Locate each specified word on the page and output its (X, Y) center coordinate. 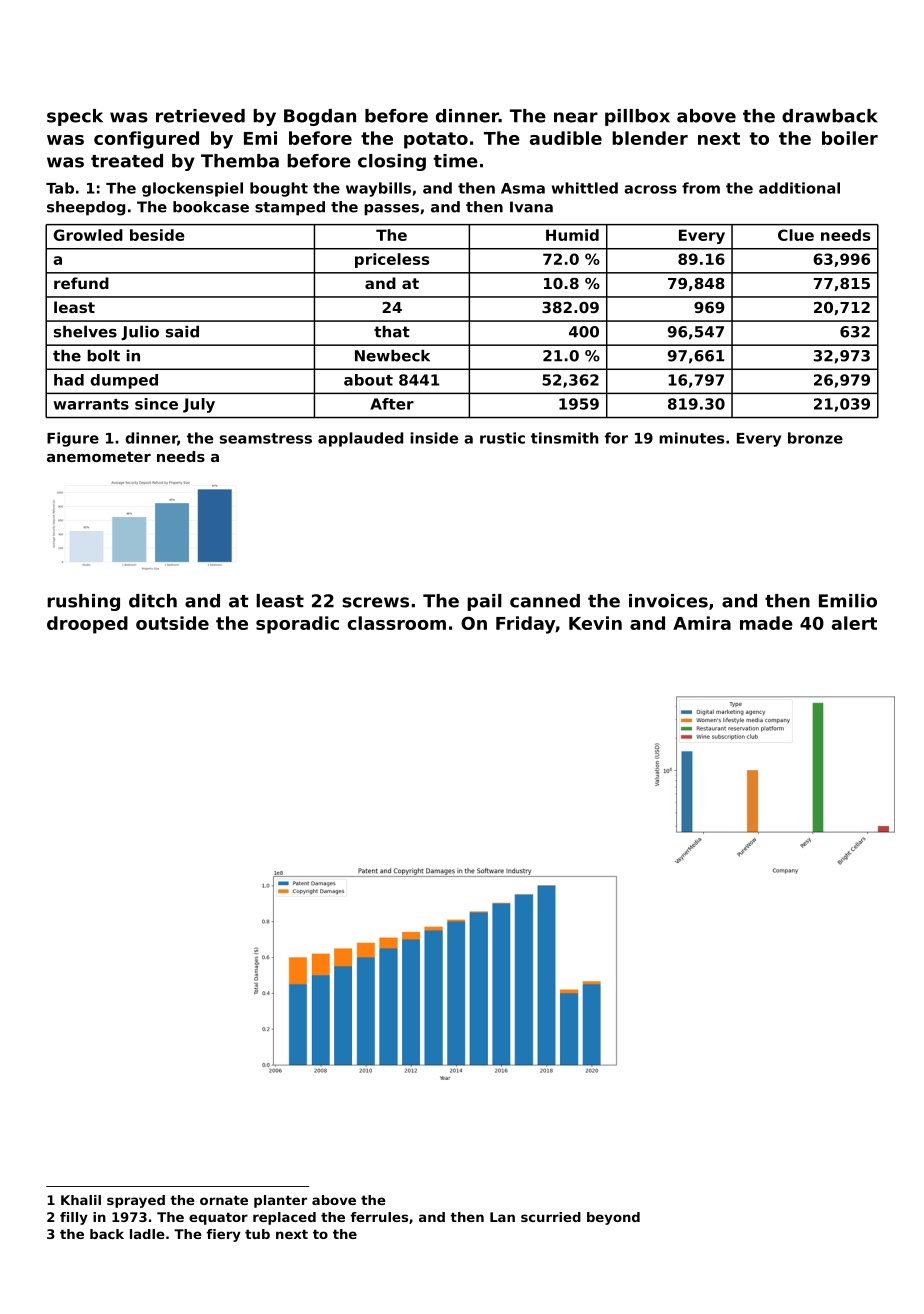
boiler (850, 138)
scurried (551, 1217)
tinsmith (565, 438)
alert (854, 623)
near (576, 117)
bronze (815, 438)
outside (172, 623)
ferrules (379, 1217)
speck (75, 117)
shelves (85, 331)
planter (280, 1201)
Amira (702, 623)
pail (484, 602)
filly (74, 1218)
